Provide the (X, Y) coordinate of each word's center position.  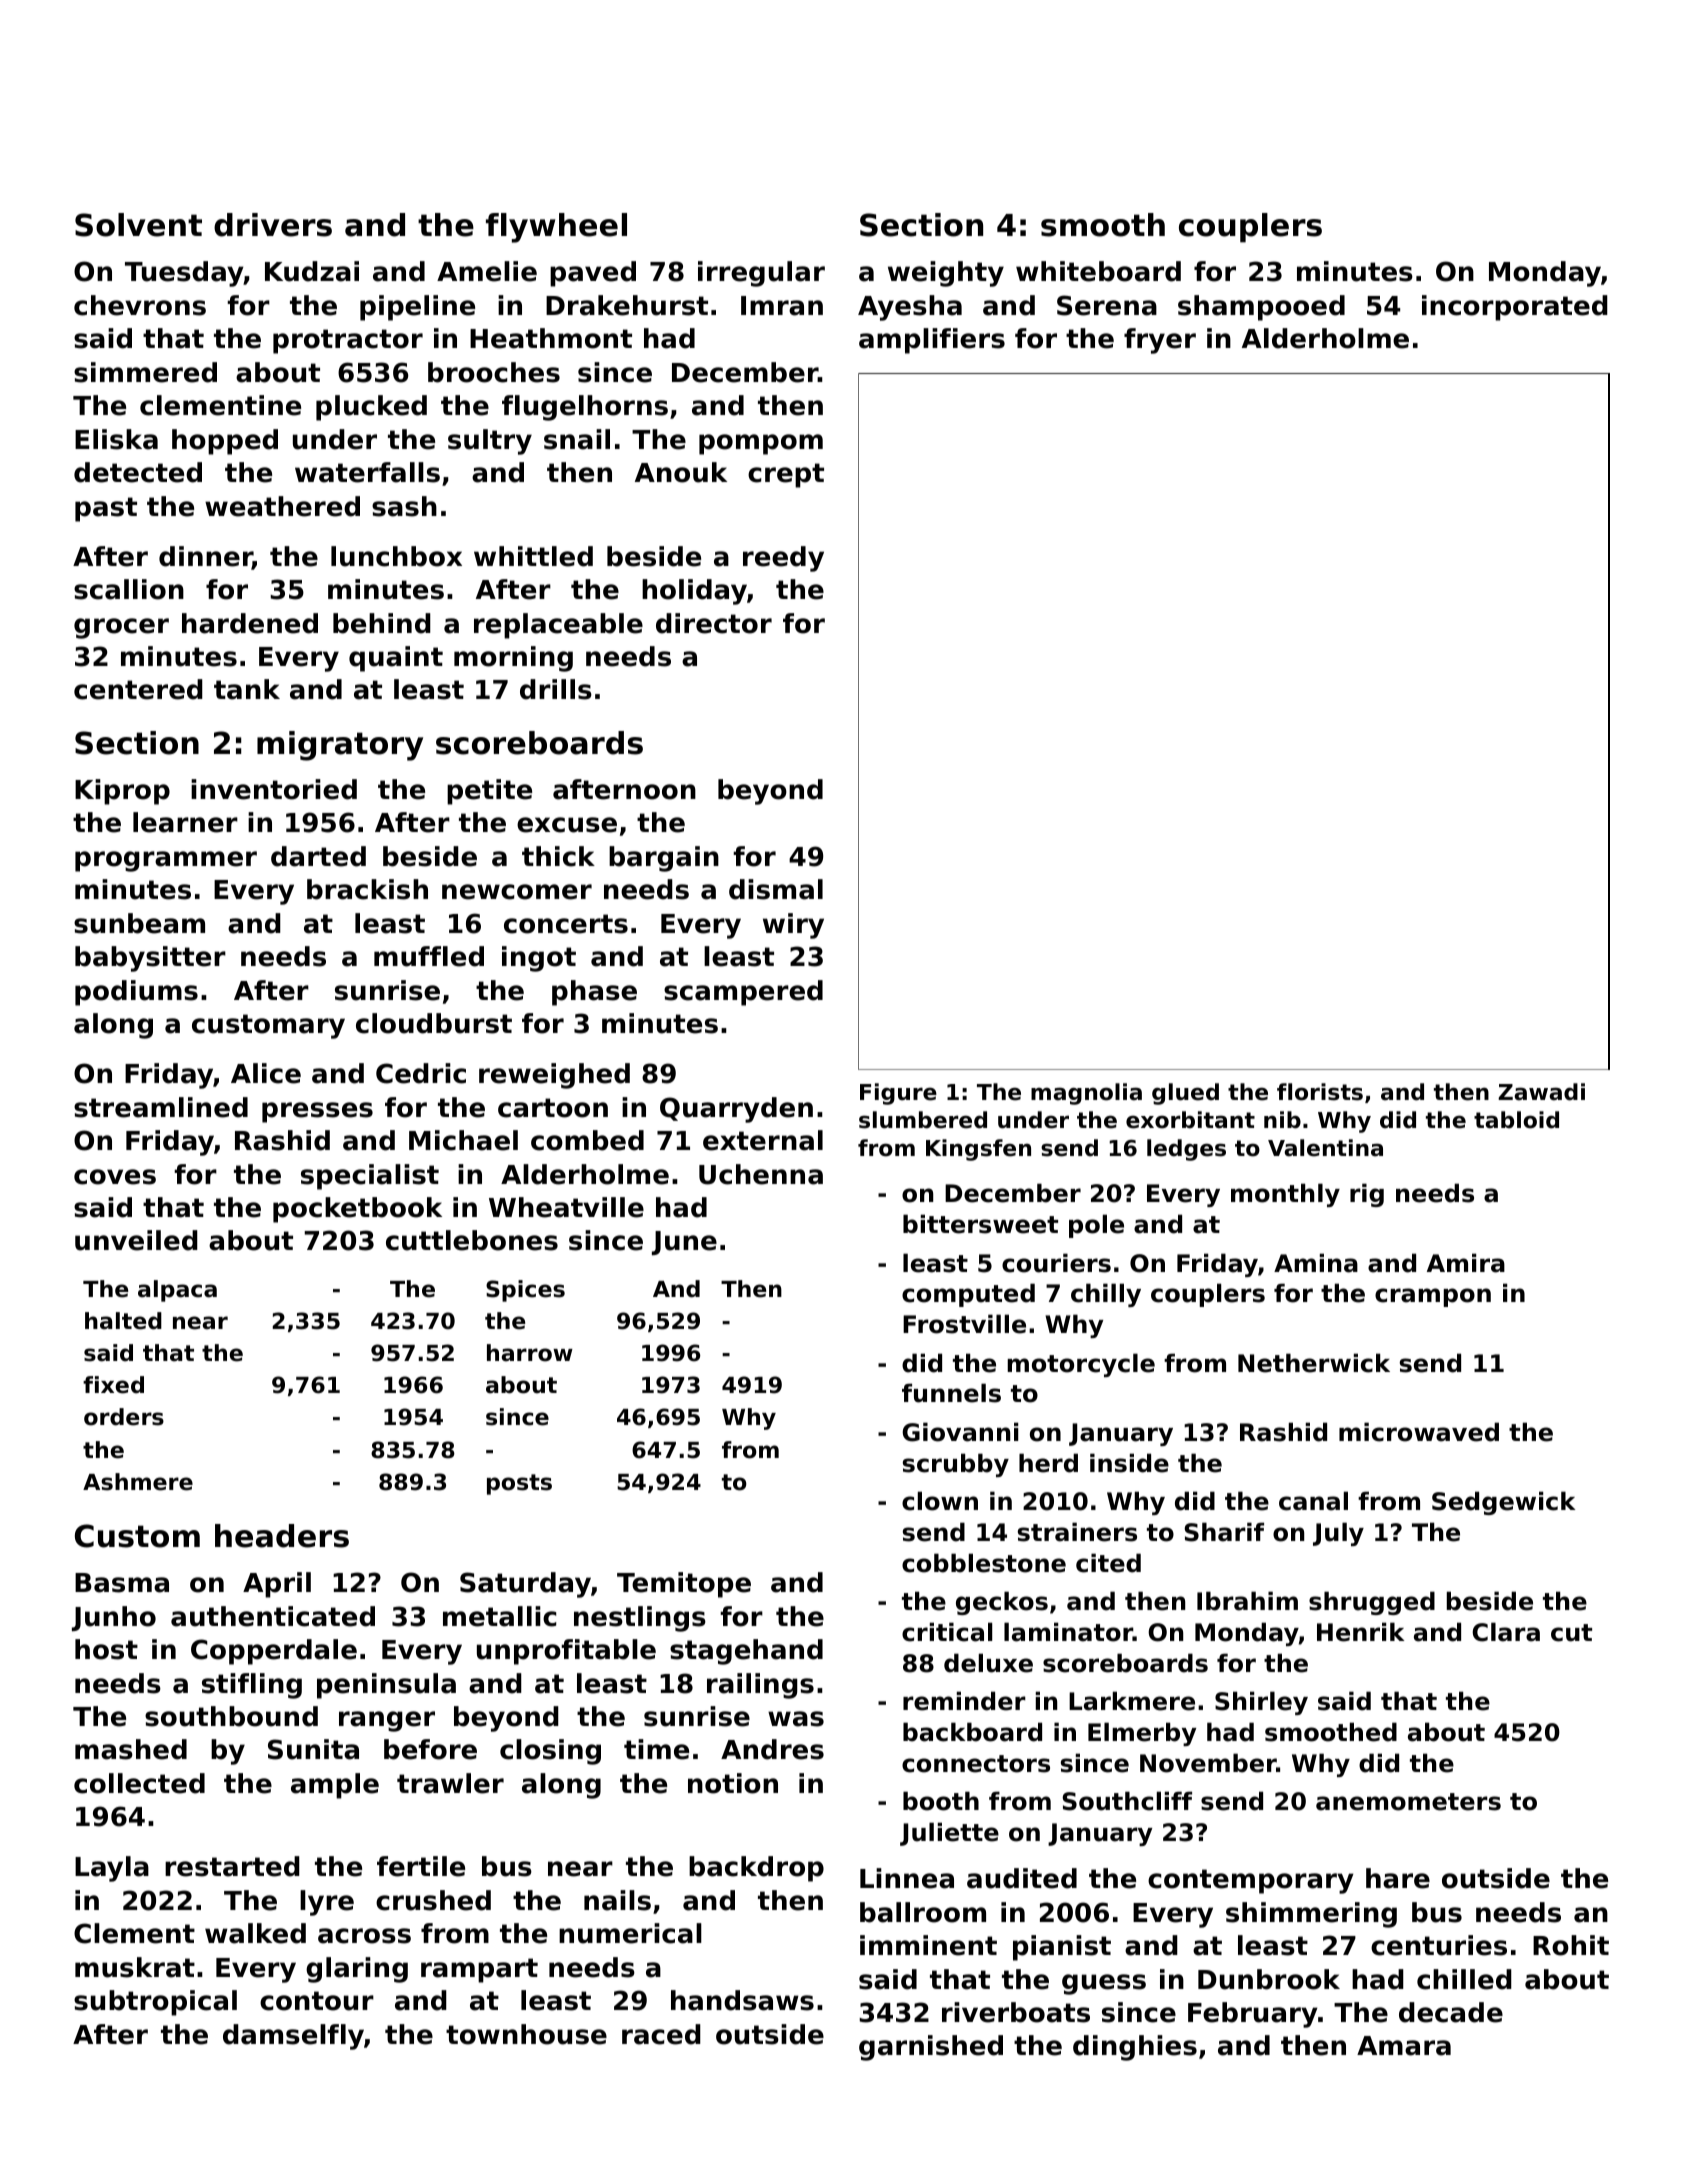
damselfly (293, 2037)
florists (1320, 1092)
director (714, 623)
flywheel (556, 228)
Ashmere (138, 1482)
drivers (273, 225)
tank (247, 689)
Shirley (1261, 1703)
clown (940, 1501)
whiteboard (1098, 271)
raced (661, 2034)
